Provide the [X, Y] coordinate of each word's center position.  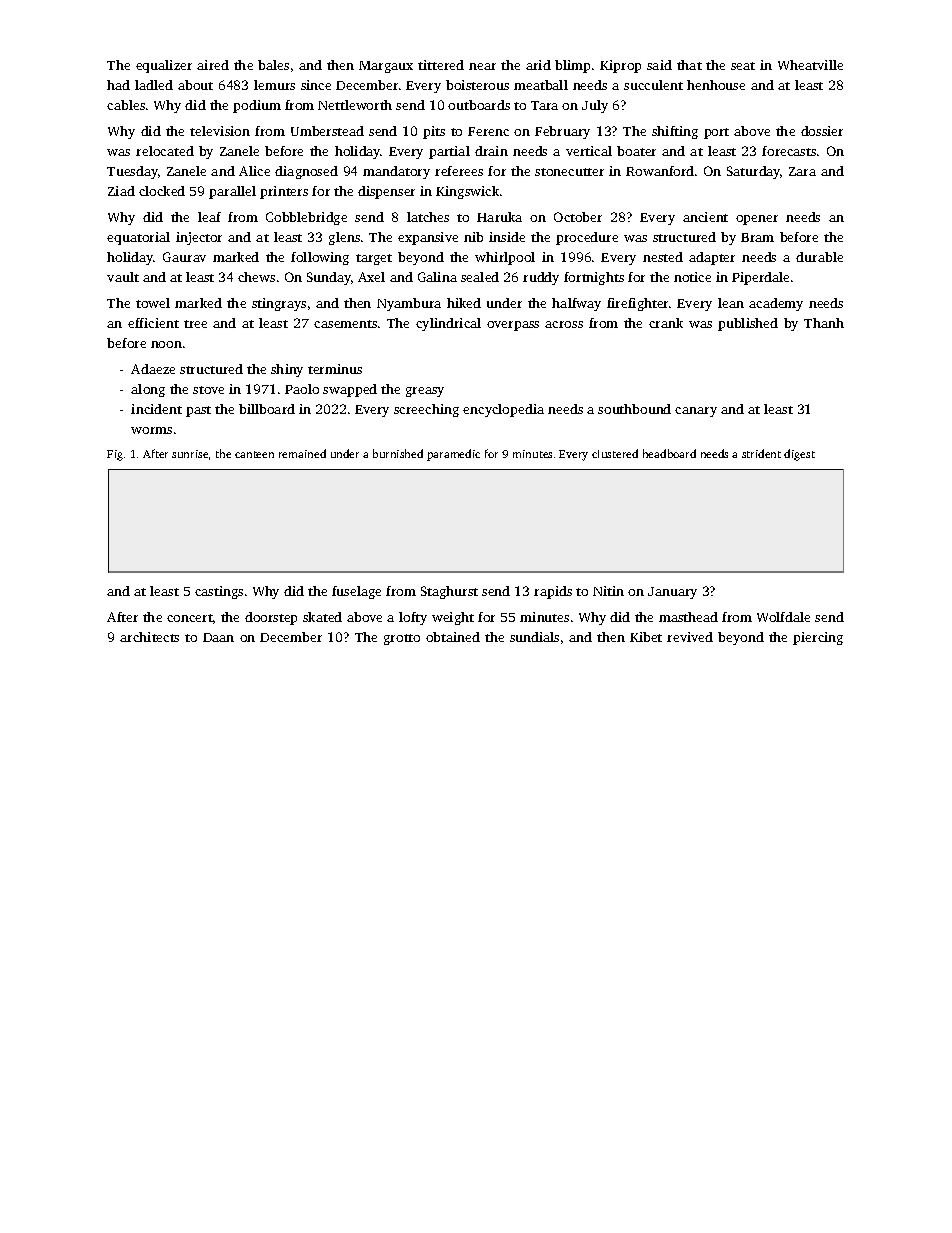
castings [219, 592]
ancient [705, 217]
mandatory [396, 172]
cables [126, 105]
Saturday [754, 172]
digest [799, 455]
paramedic [453, 455]
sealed [480, 277]
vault [123, 277]
